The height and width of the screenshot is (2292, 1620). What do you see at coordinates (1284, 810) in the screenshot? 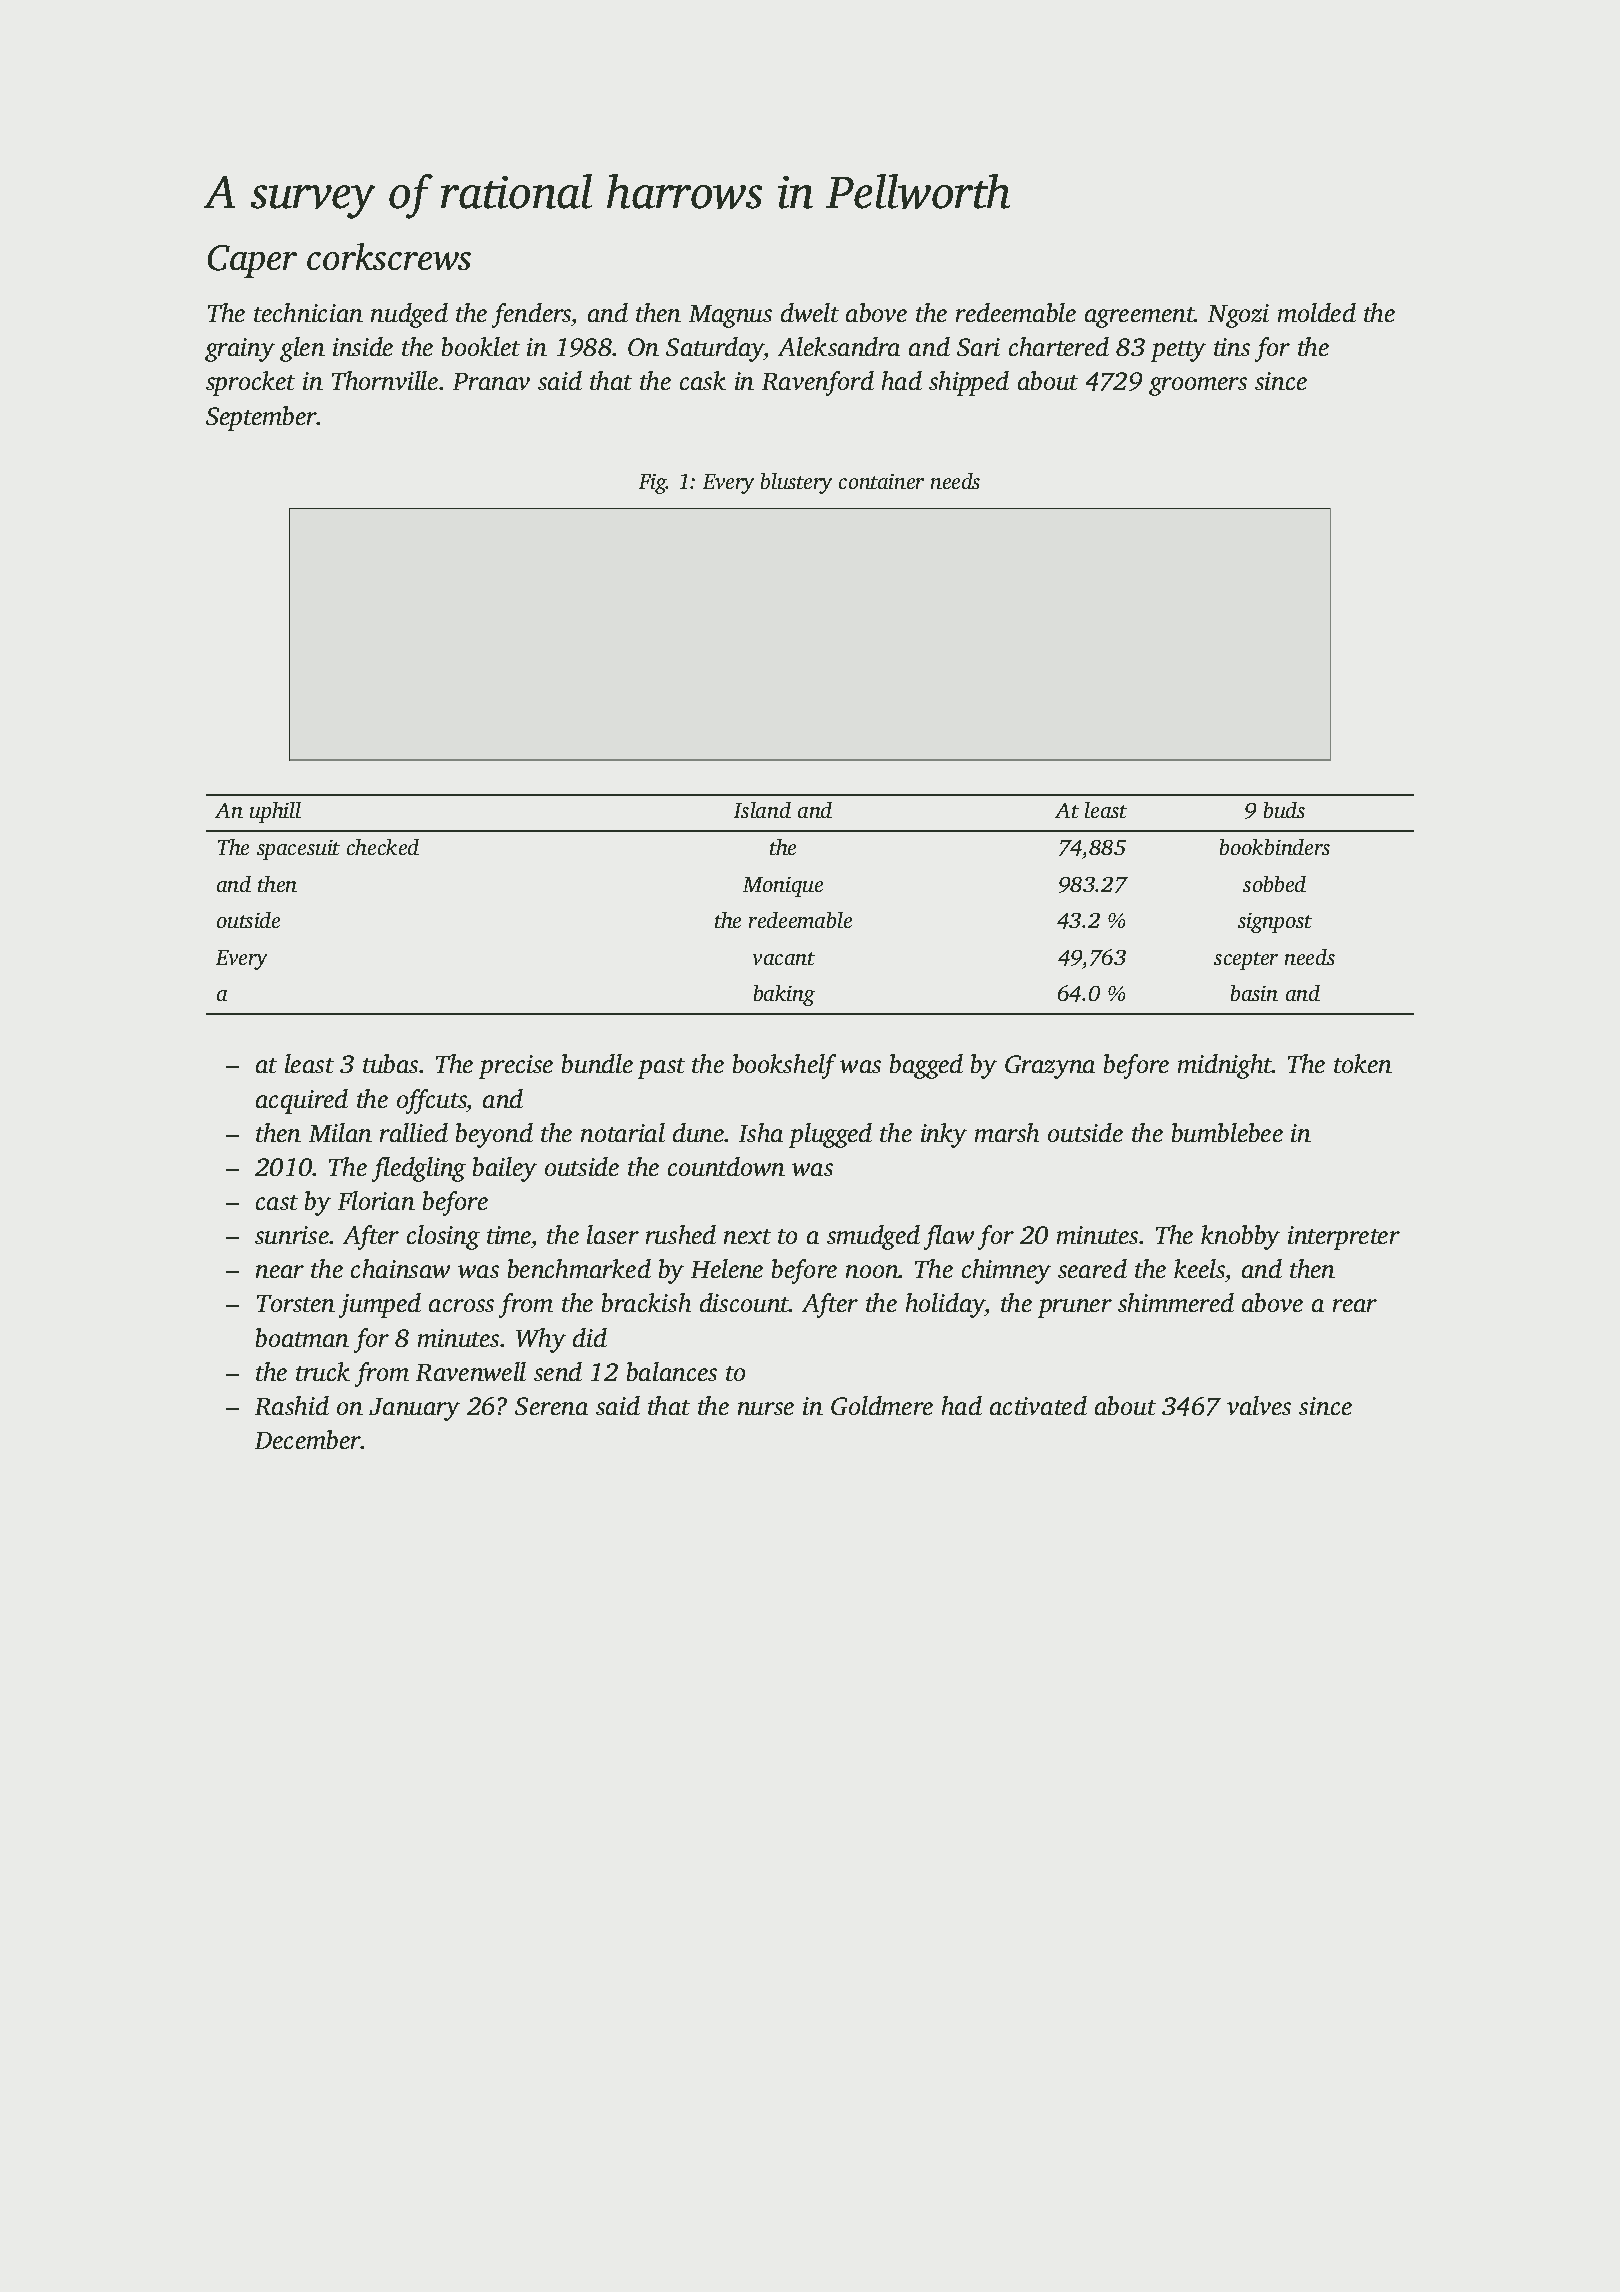
I see `buds` at bounding box center [1284, 810].
